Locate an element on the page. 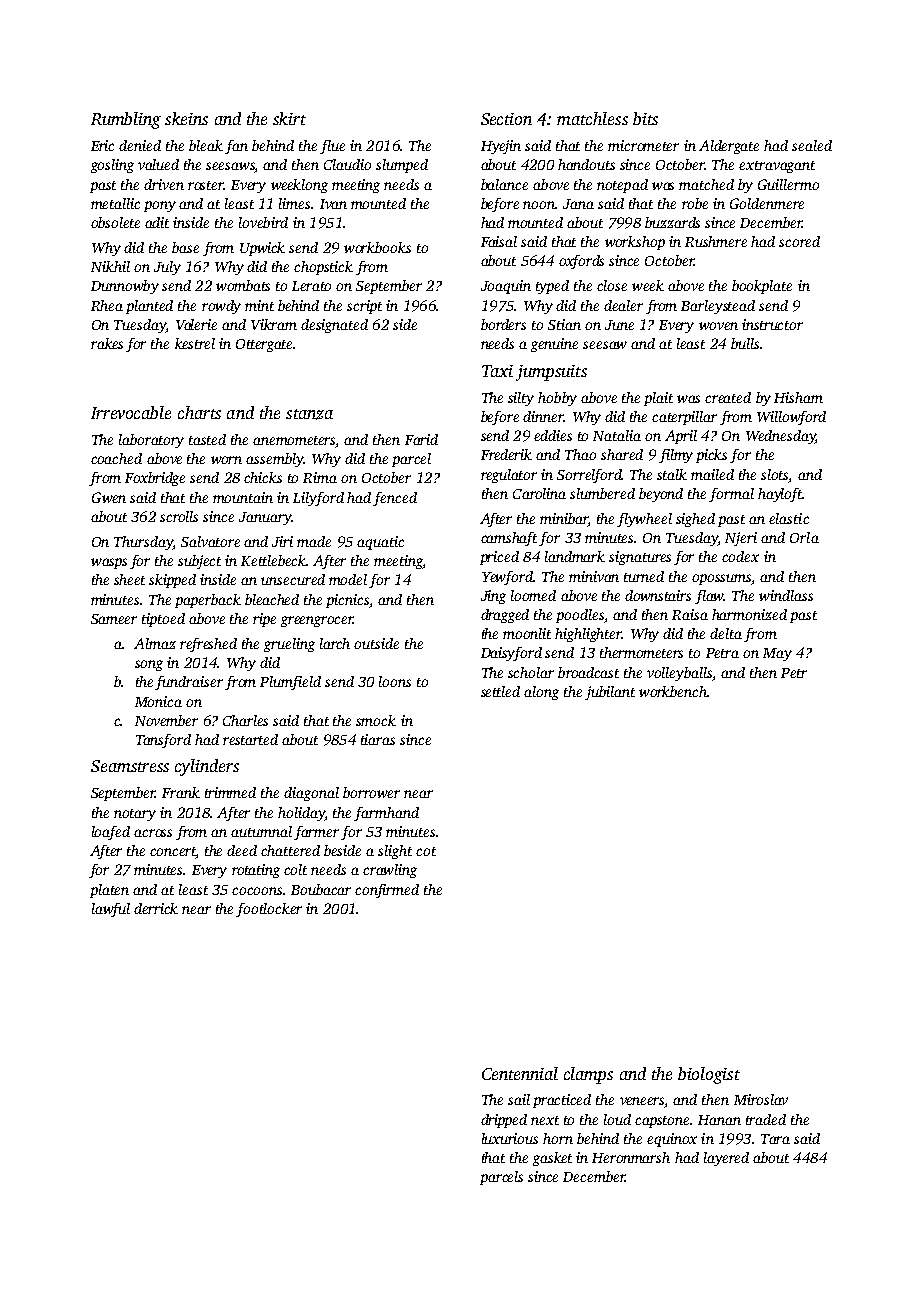 The height and width of the document is (1308, 924). Irrevocable is located at coordinates (131, 412).
